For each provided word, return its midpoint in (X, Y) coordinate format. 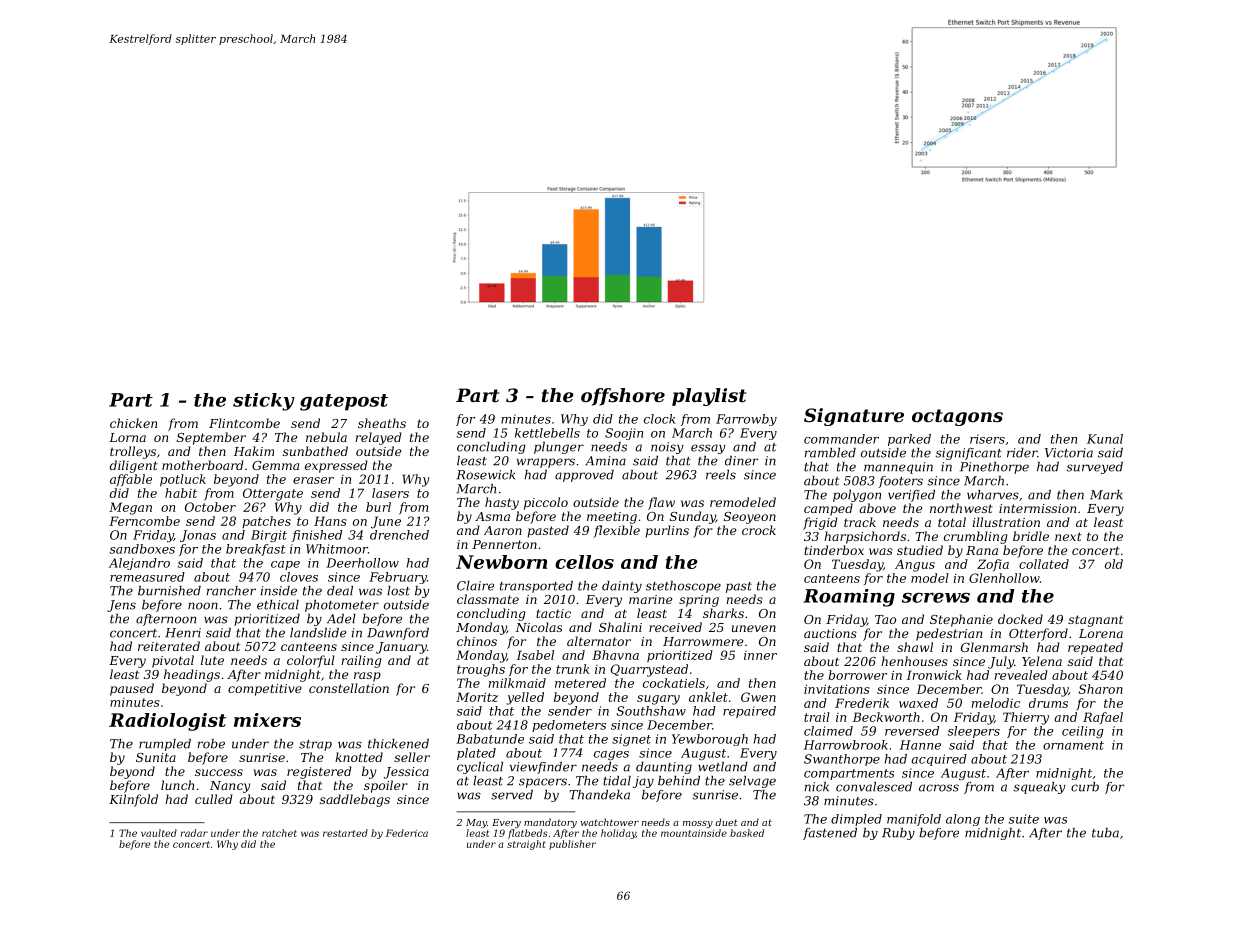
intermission (1037, 508)
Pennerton (504, 544)
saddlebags (355, 800)
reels (721, 475)
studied (920, 550)
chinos (477, 641)
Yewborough (710, 740)
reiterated (169, 646)
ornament (1073, 745)
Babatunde (490, 739)
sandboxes (142, 549)
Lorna (127, 437)
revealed (1021, 675)
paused (132, 689)
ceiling (1083, 732)
